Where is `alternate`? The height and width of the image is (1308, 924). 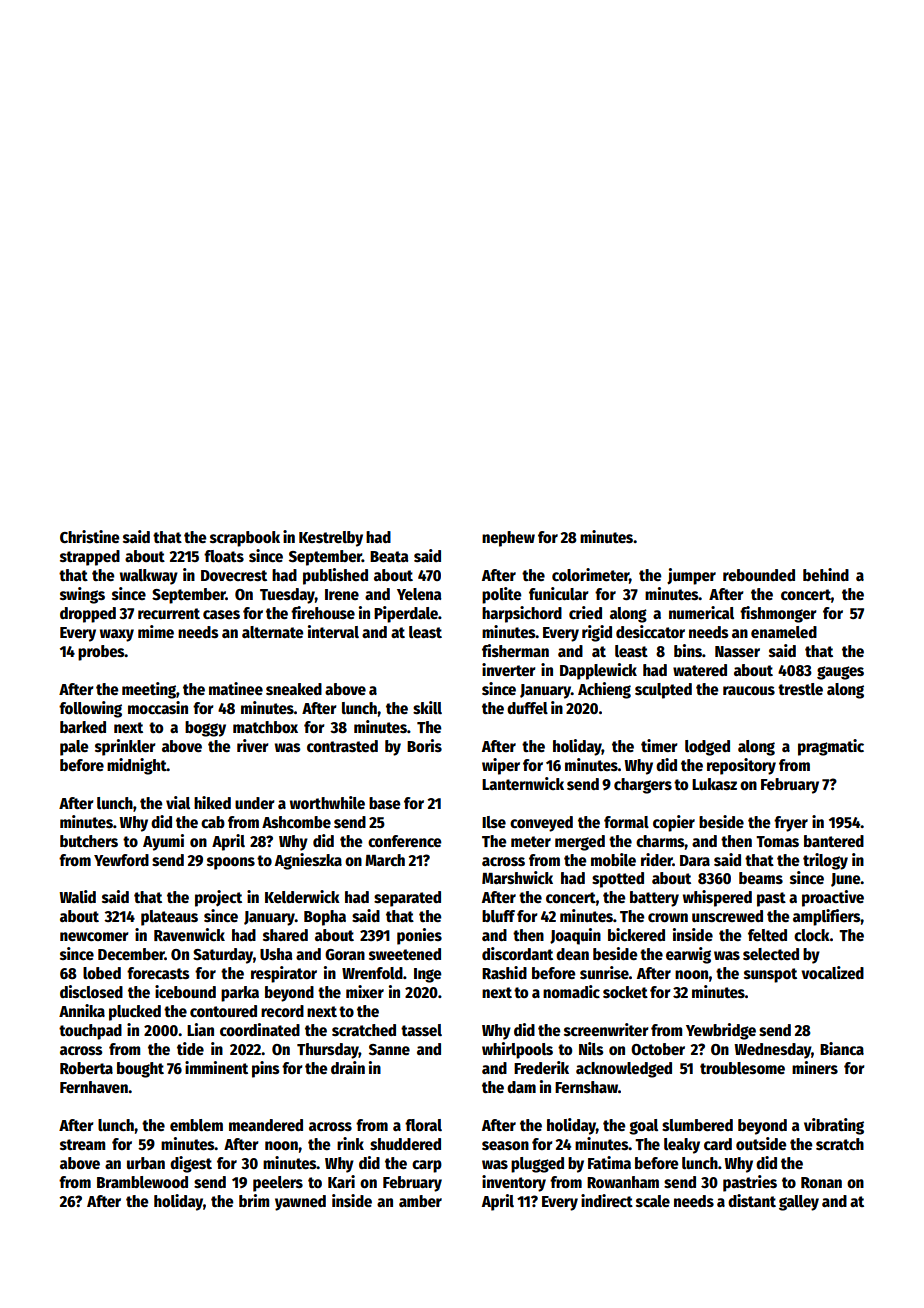 alternate is located at coordinates (273, 632).
